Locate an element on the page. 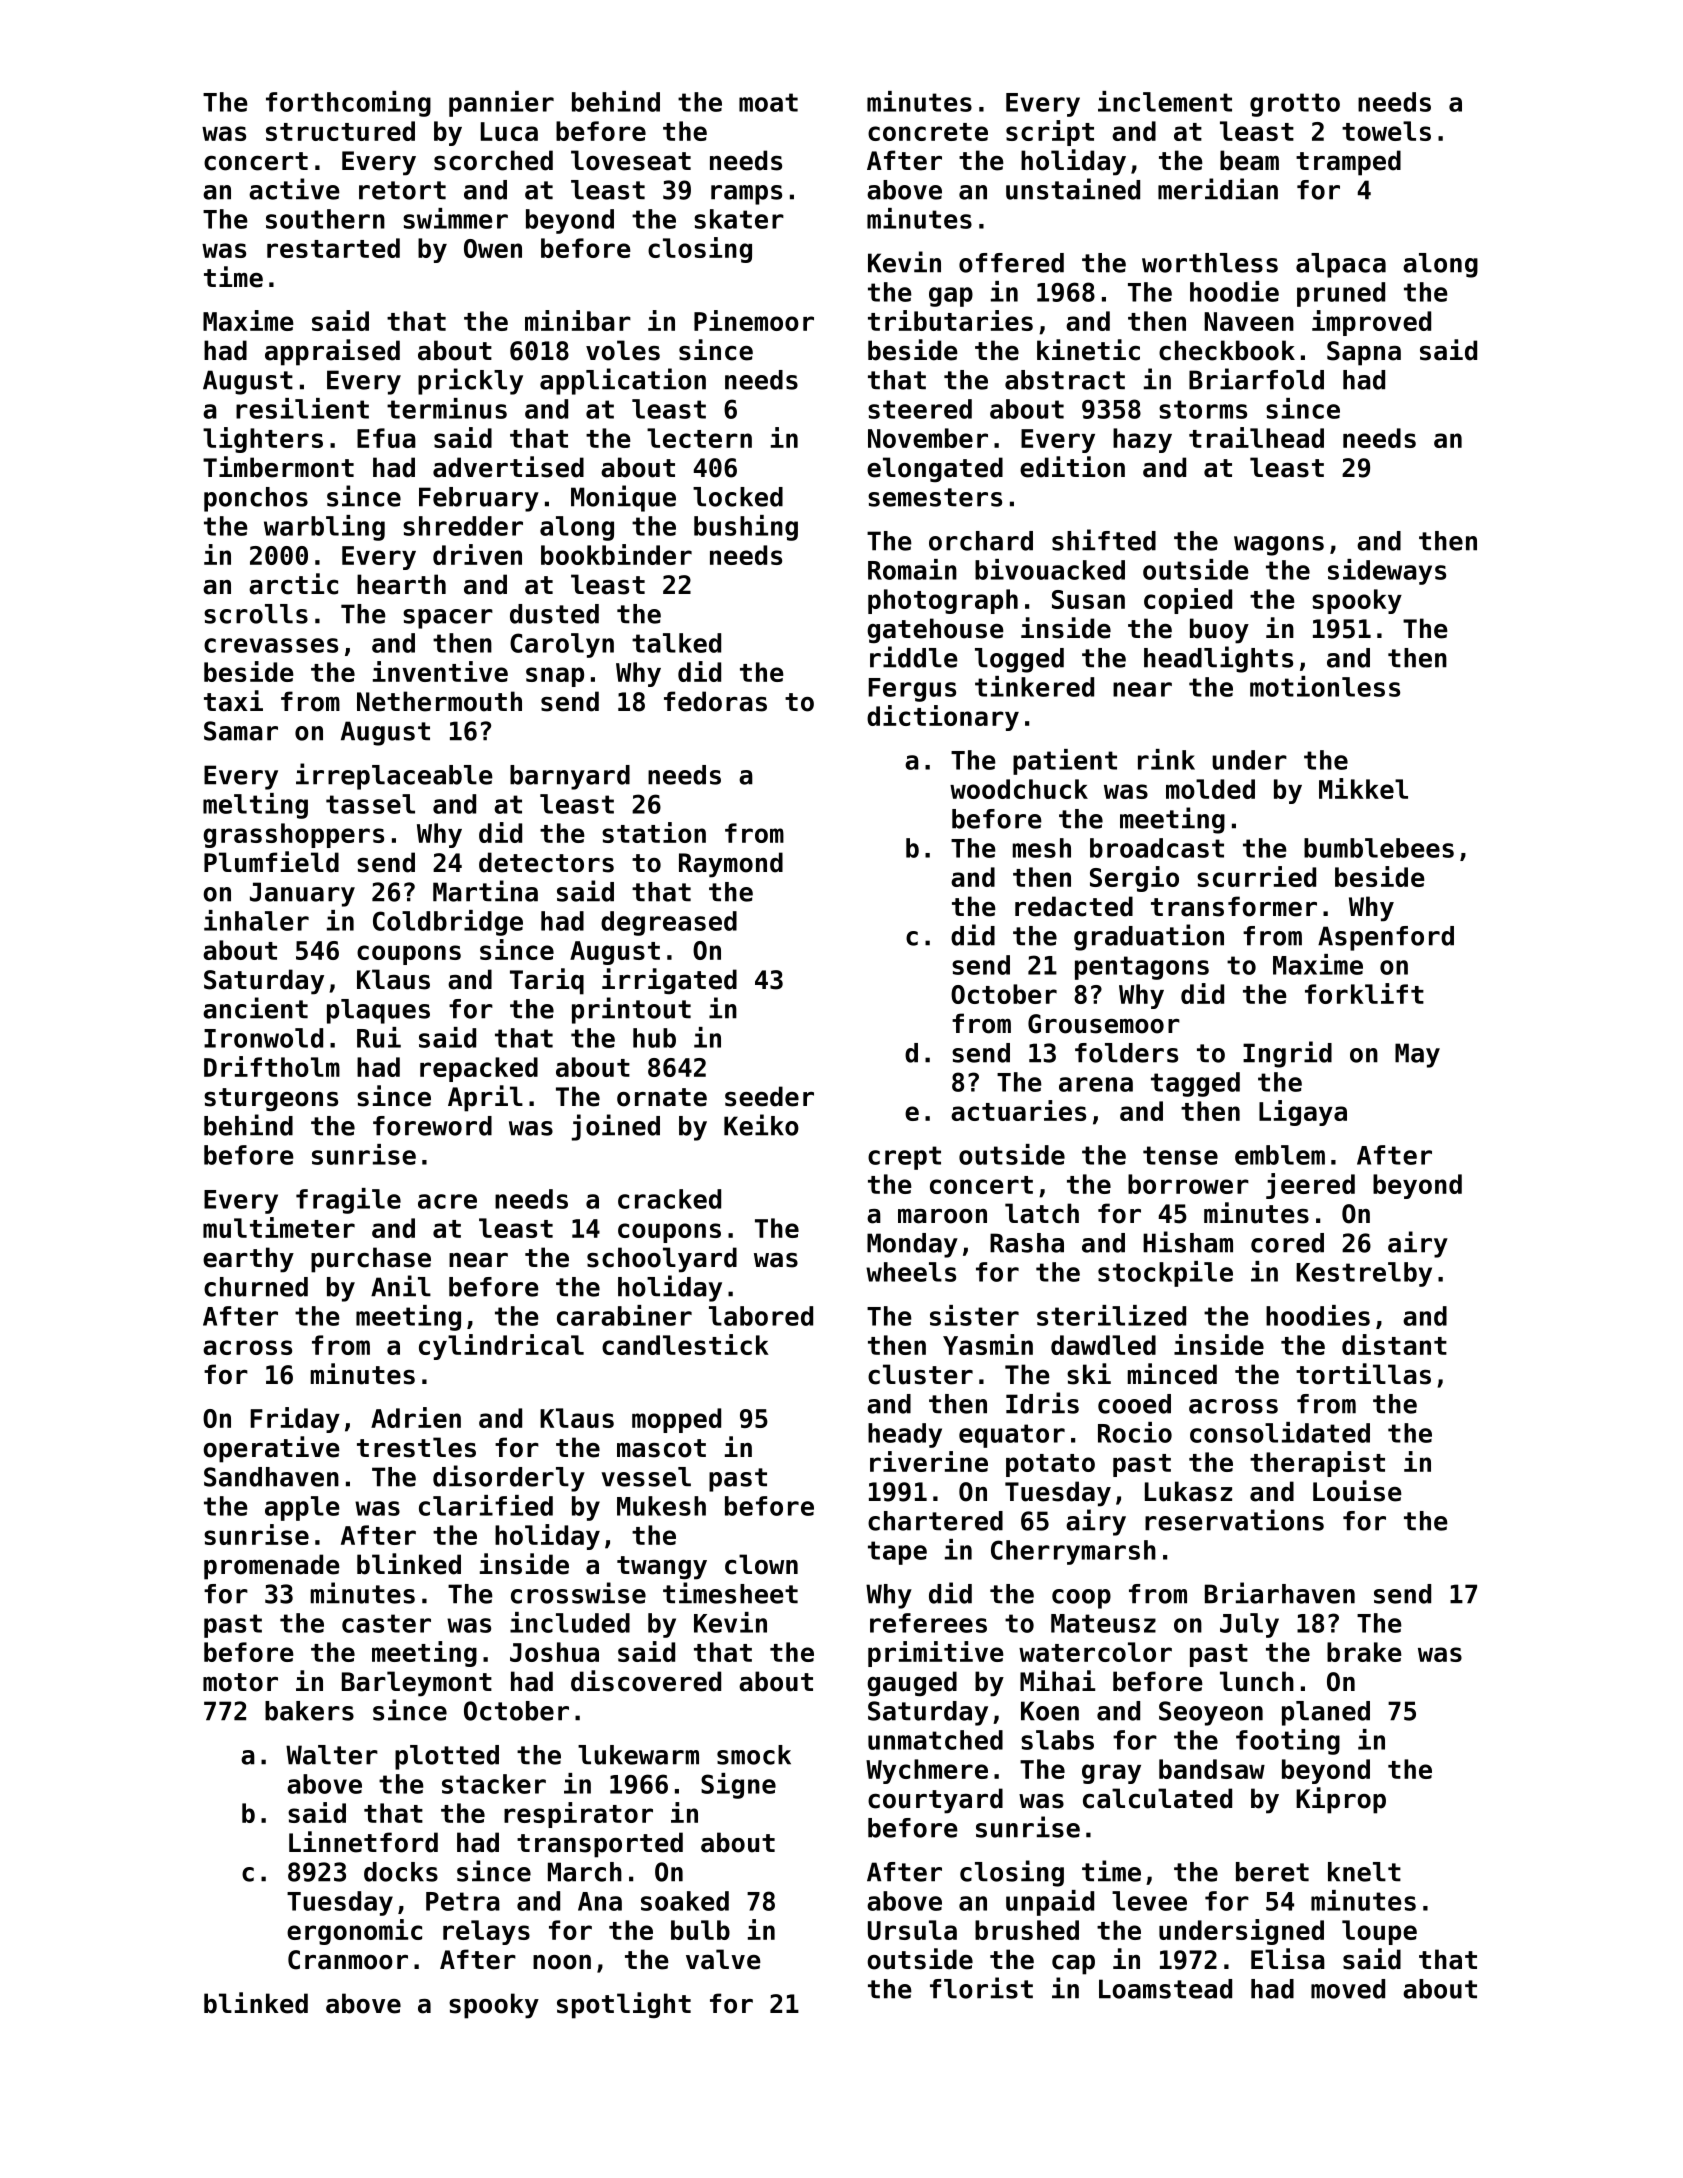 The image size is (1683, 2178). forthcoming is located at coordinates (348, 104).
